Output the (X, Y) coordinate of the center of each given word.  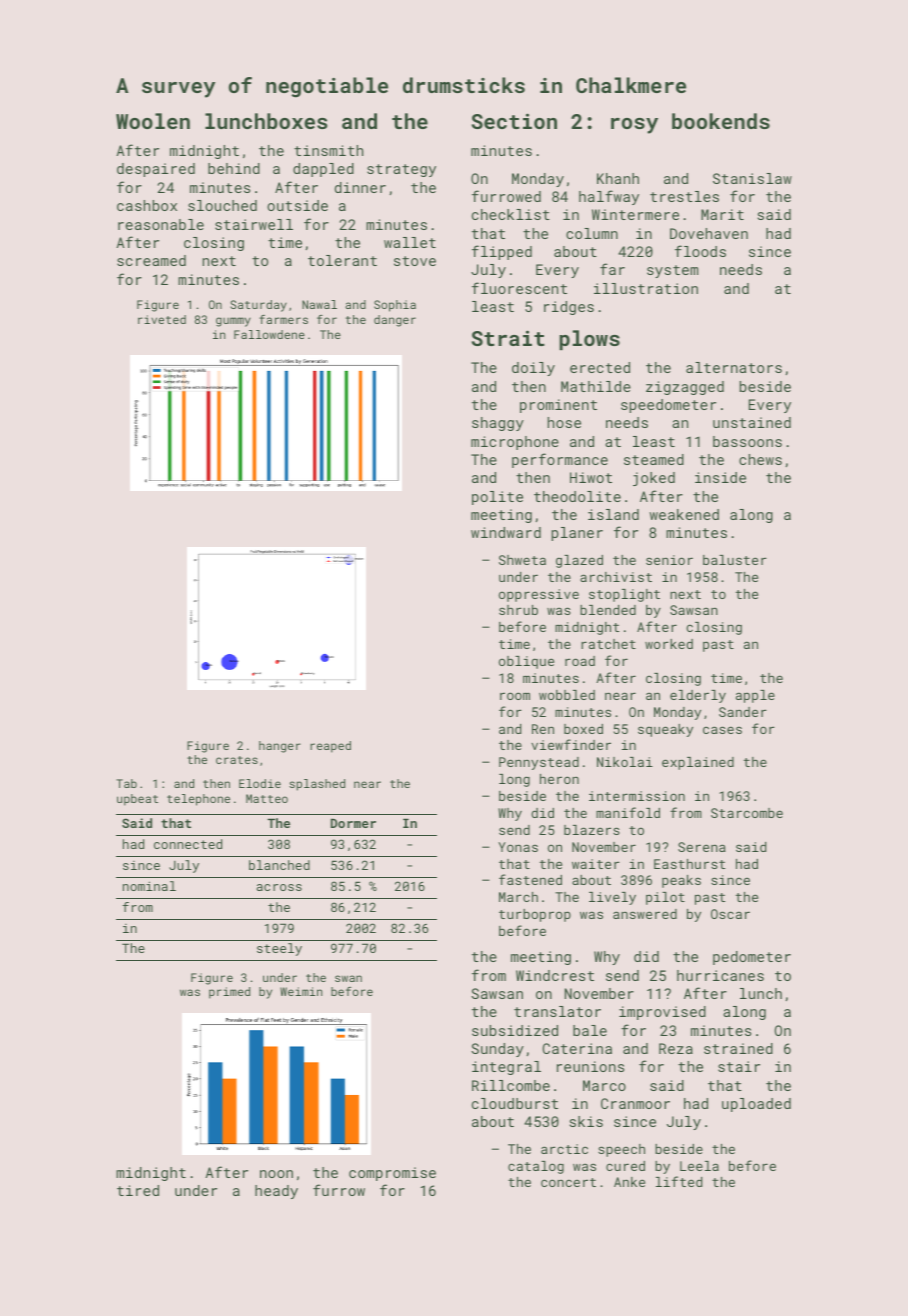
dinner (360, 187)
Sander (743, 712)
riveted (162, 319)
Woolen (153, 121)
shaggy (498, 424)
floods (700, 251)
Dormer (353, 823)
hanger (280, 747)
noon (276, 1174)
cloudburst (515, 1103)
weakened (684, 514)
